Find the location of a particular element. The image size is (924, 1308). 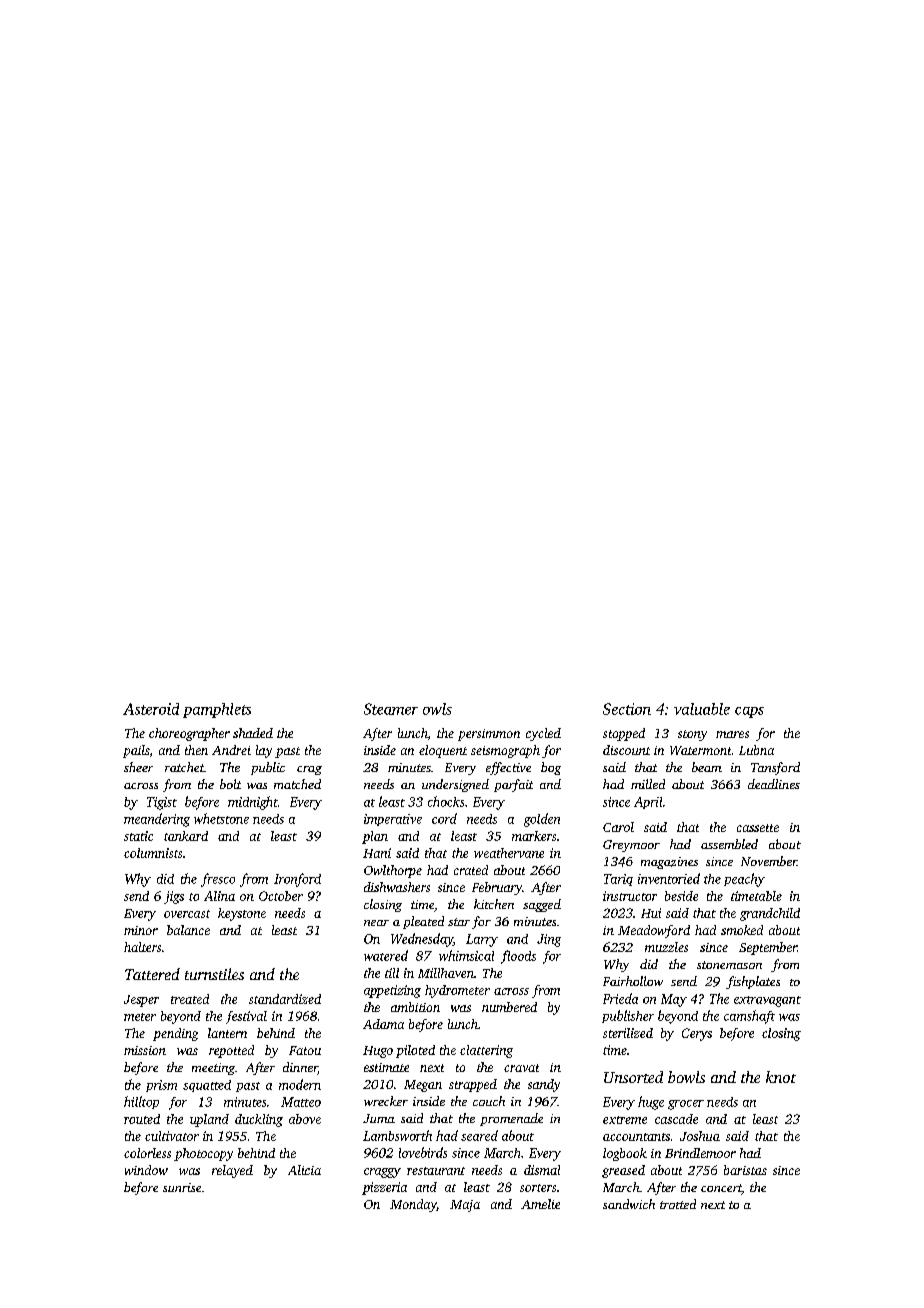

Asteroid is located at coordinates (151, 709).
